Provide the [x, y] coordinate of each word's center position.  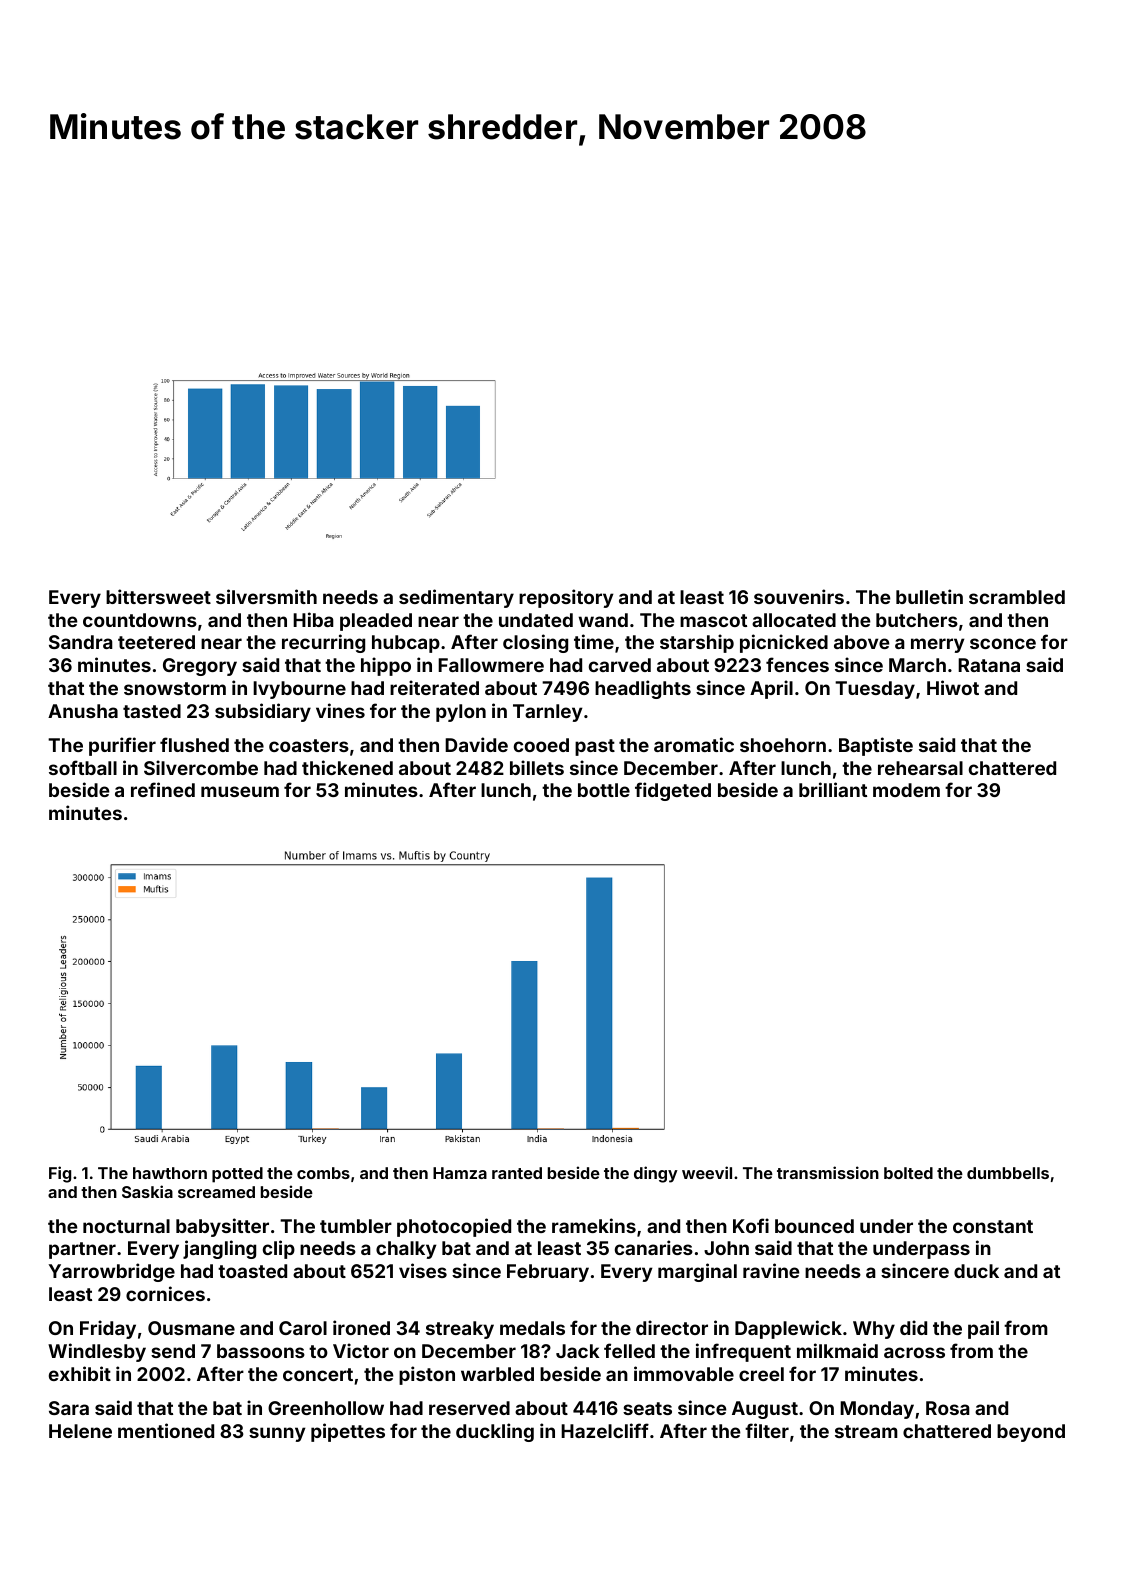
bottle [604, 790]
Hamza [460, 1173]
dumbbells [1008, 1173]
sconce [1003, 643]
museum [240, 791]
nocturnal [126, 1226]
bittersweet [158, 596]
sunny [277, 1434]
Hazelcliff [605, 1430]
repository [566, 598]
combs [323, 1173]
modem [906, 790]
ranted [517, 1173]
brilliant [833, 789]
